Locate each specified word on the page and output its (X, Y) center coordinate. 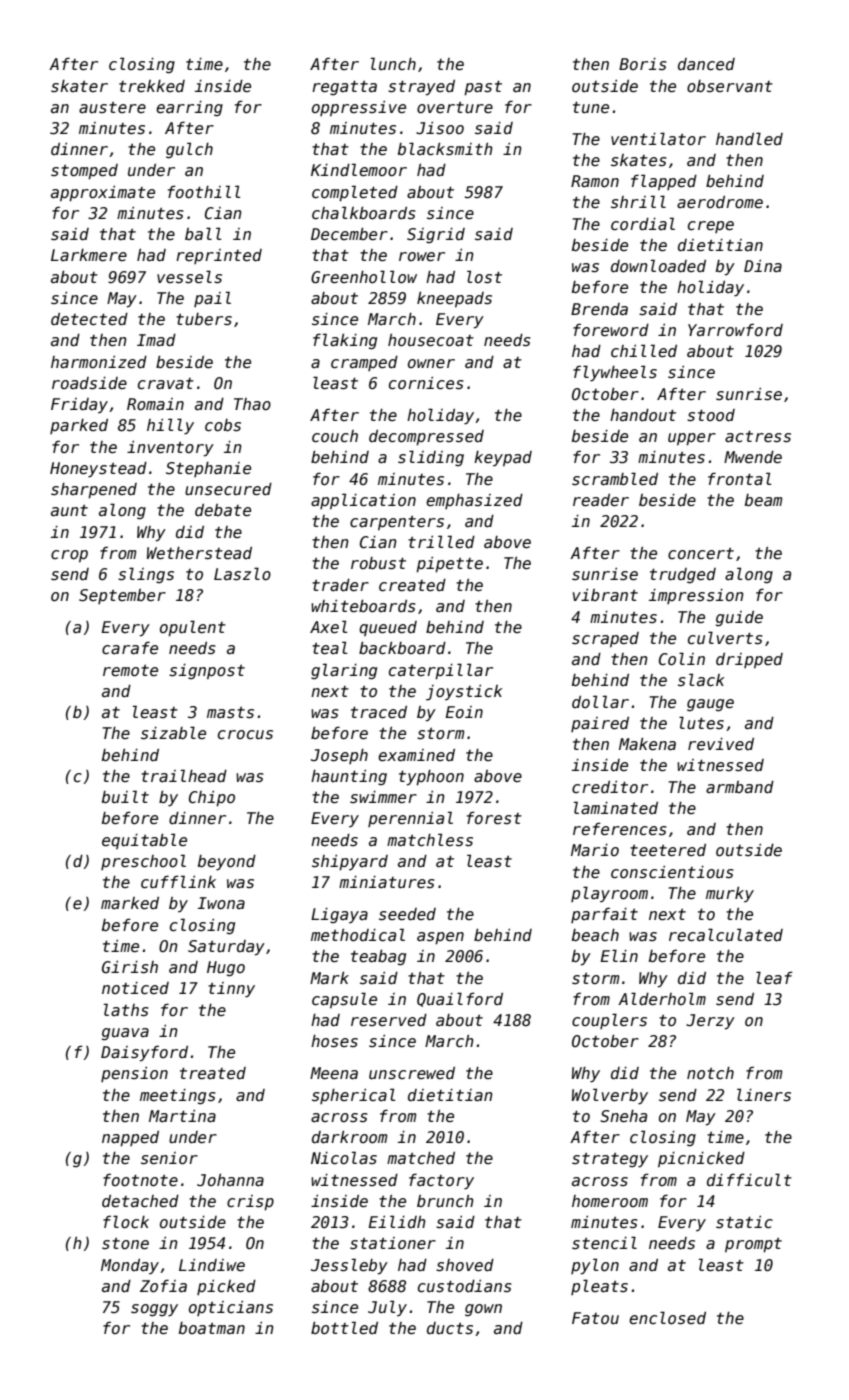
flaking (345, 341)
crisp (250, 1203)
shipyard (350, 863)
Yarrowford (735, 329)
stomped (84, 172)
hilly (170, 426)
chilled (644, 350)
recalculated (726, 934)
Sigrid (436, 235)
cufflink (178, 881)
